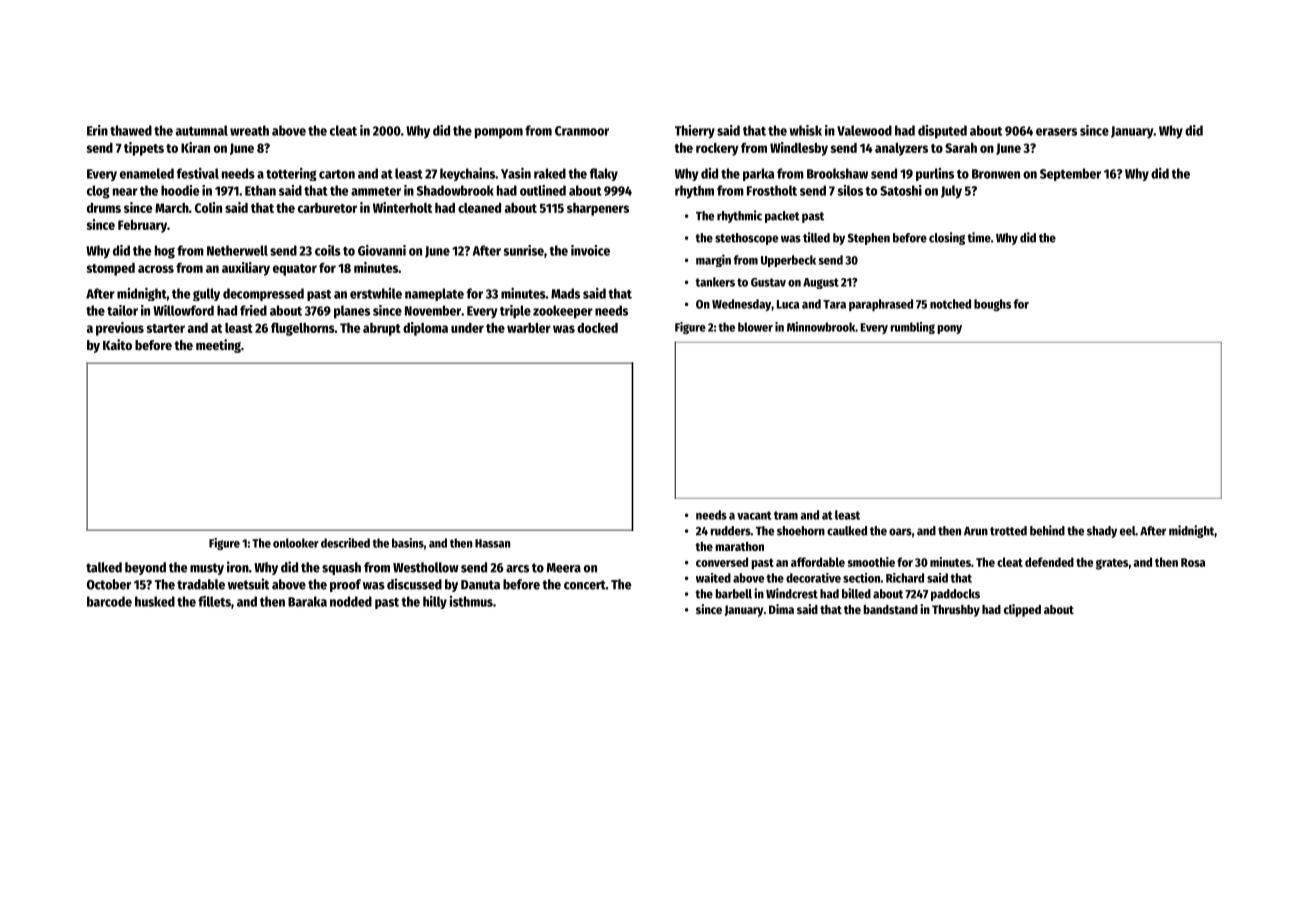 The width and height of the image is (1308, 924). I want to click on hilly, so click(435, 602).
